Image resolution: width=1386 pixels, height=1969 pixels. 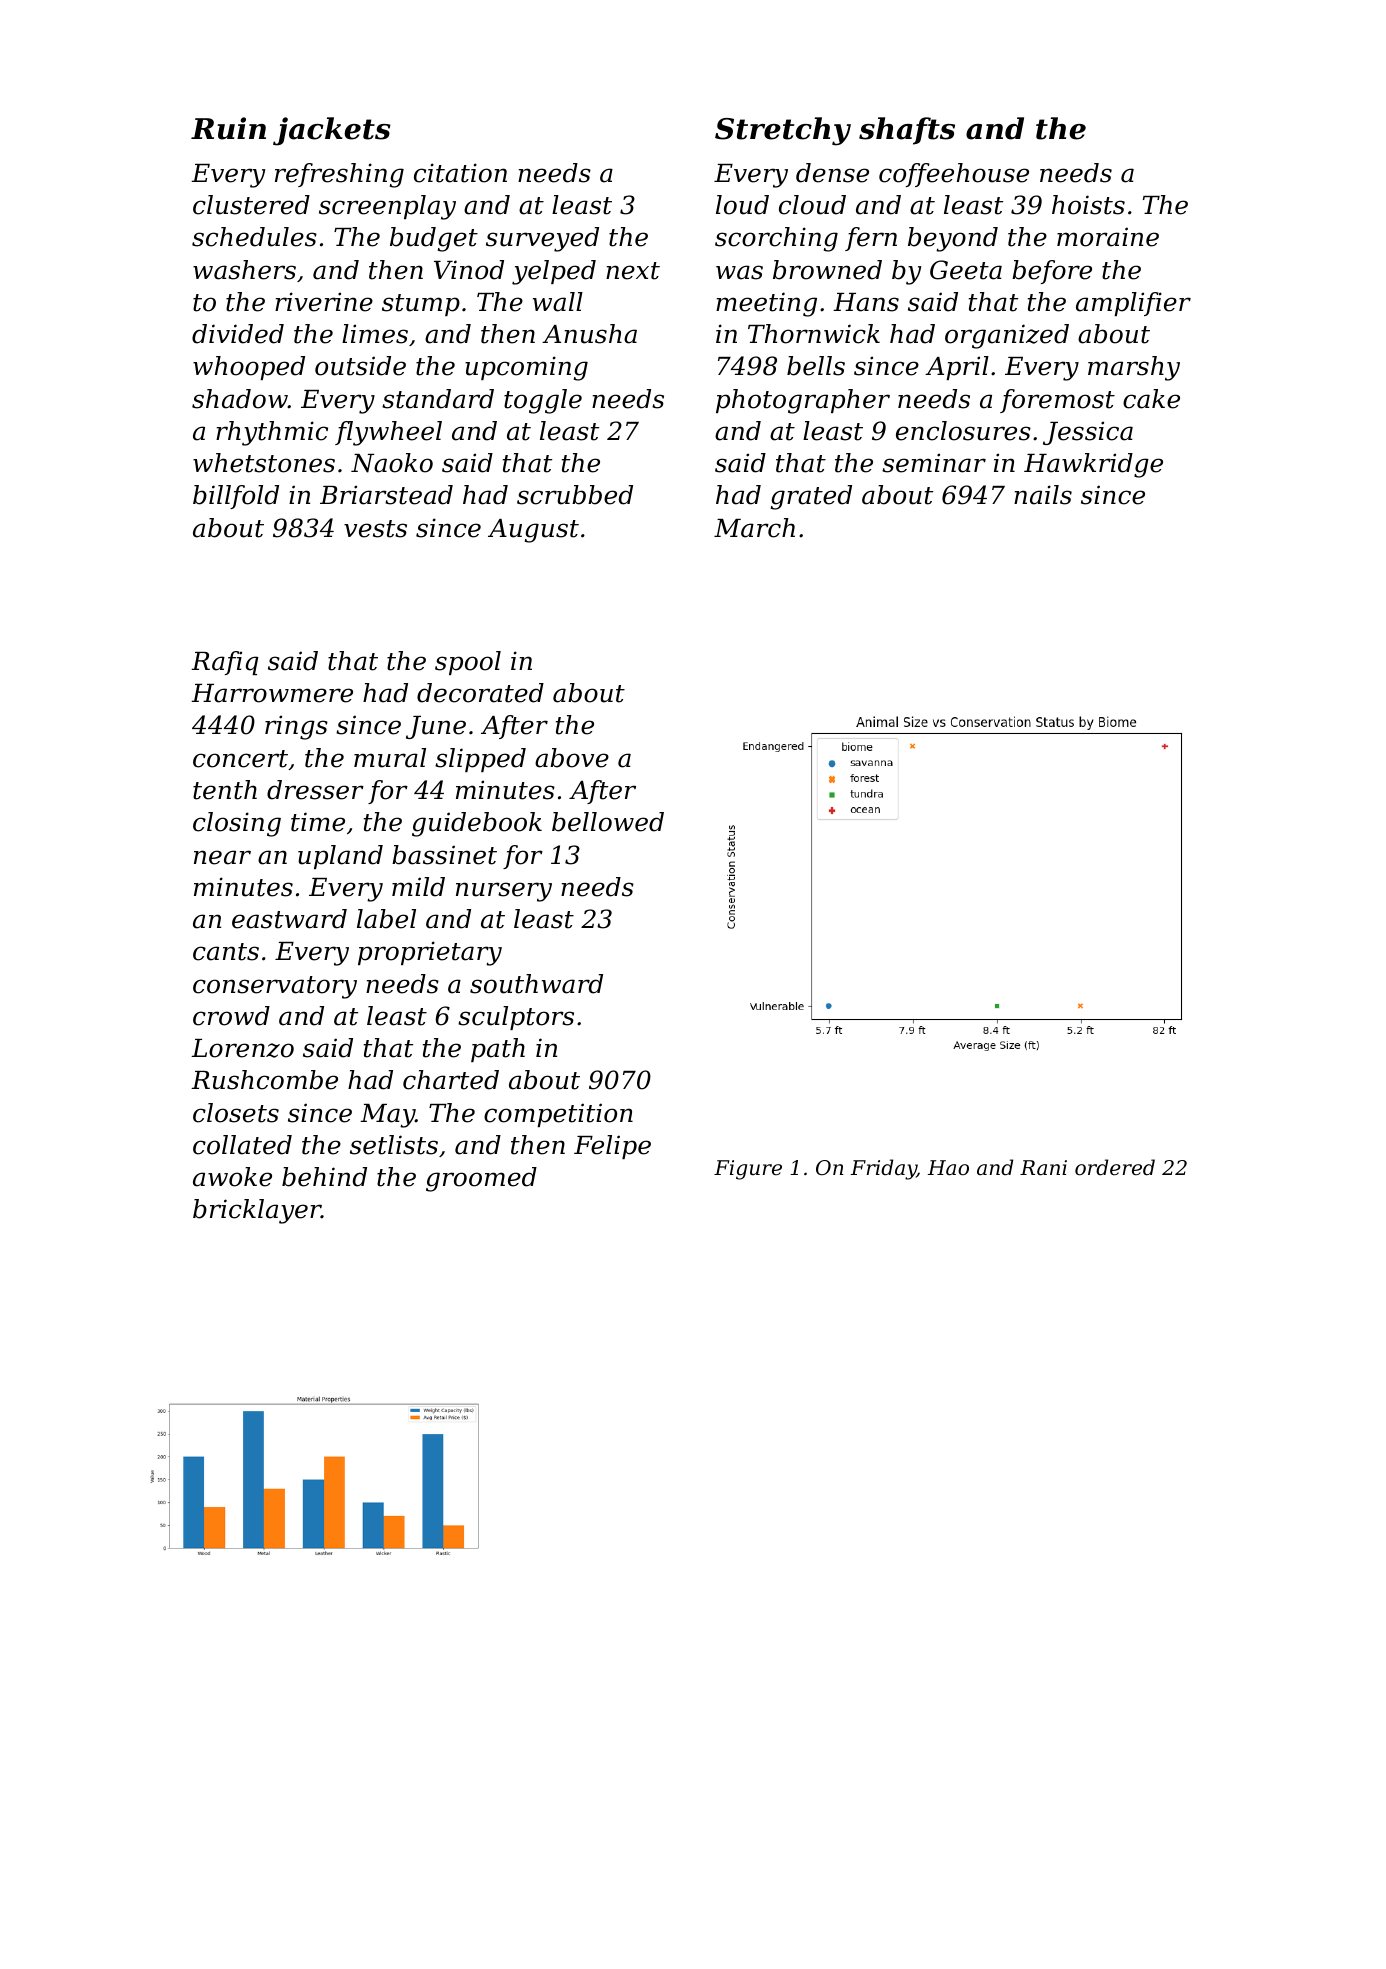 What do you see at coordinates (1052, 272) in the screenshot?
I see `before` at bounding box center [1052, 272].
